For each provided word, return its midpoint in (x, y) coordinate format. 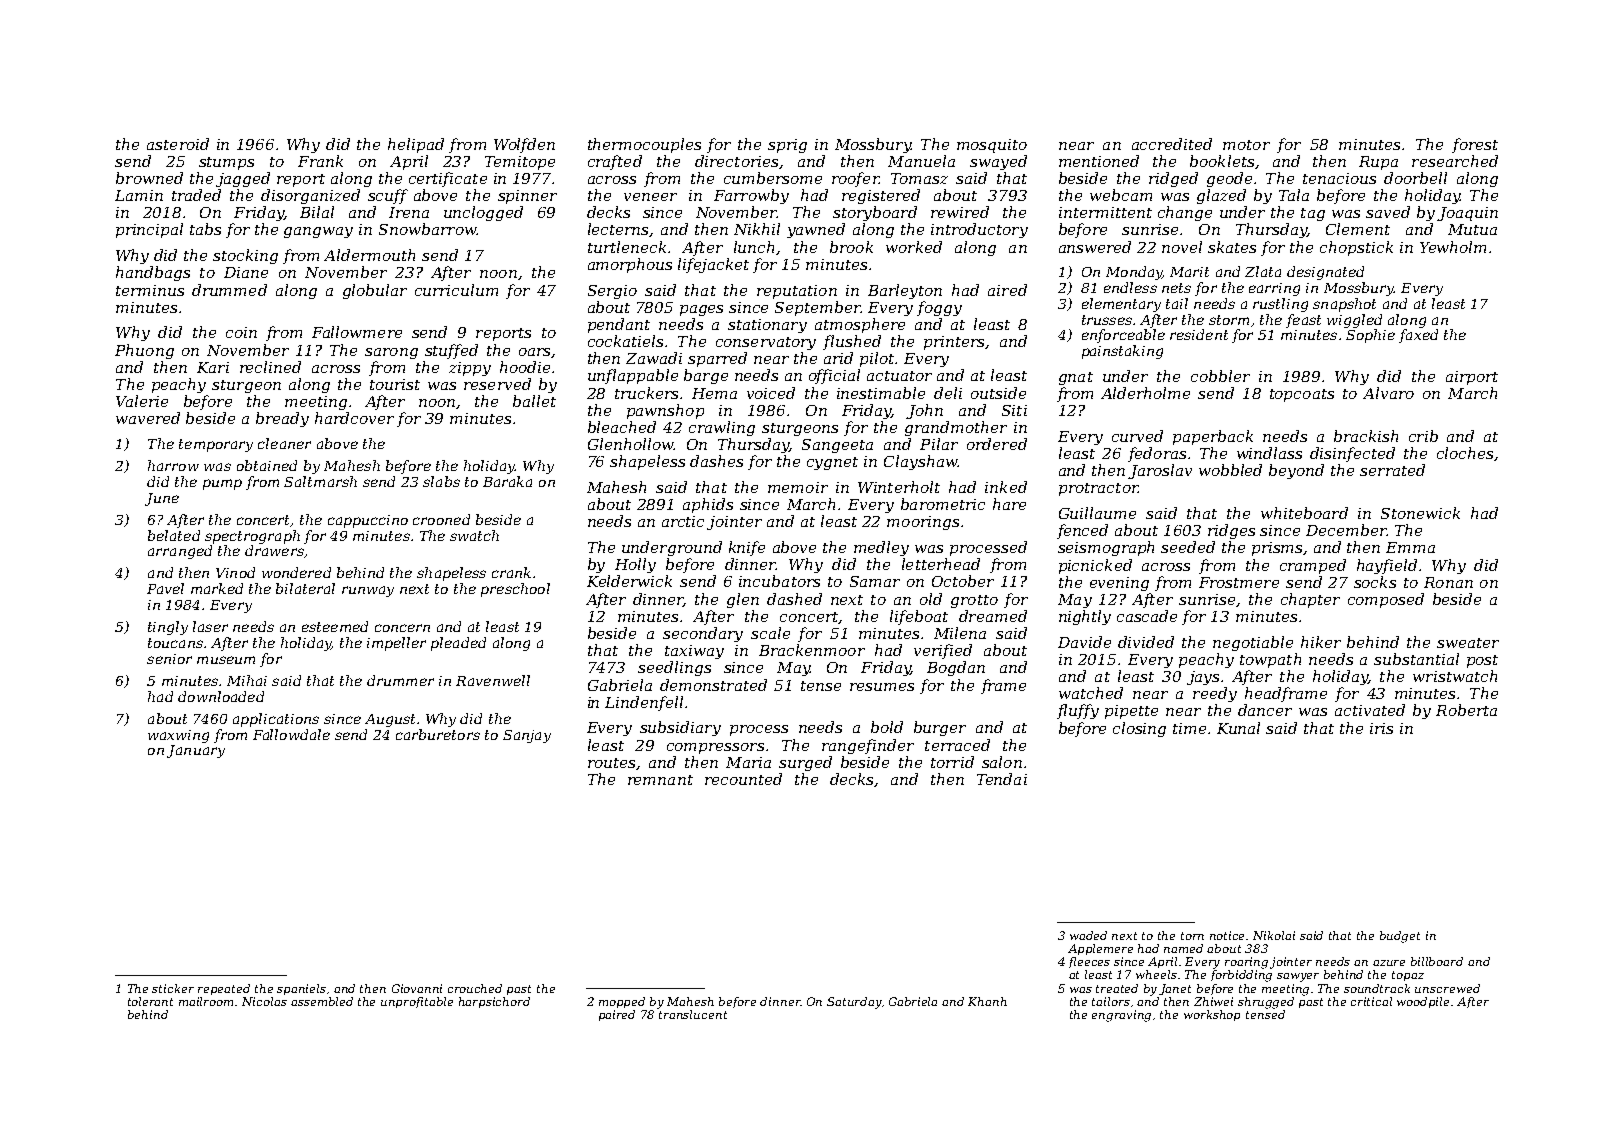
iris (1381, 728)
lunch (754, 247)
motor (1246, 145)
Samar (875, 581)
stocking (245, 256)
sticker (173, 988)
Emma (1410, 547)
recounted (743, 779)
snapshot (1344, 305)
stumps (226, 163)
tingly (168, 628)
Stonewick (1420, 513)
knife (747, 548)
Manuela (921, 161)
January (196, 751)
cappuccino (368, 521)
